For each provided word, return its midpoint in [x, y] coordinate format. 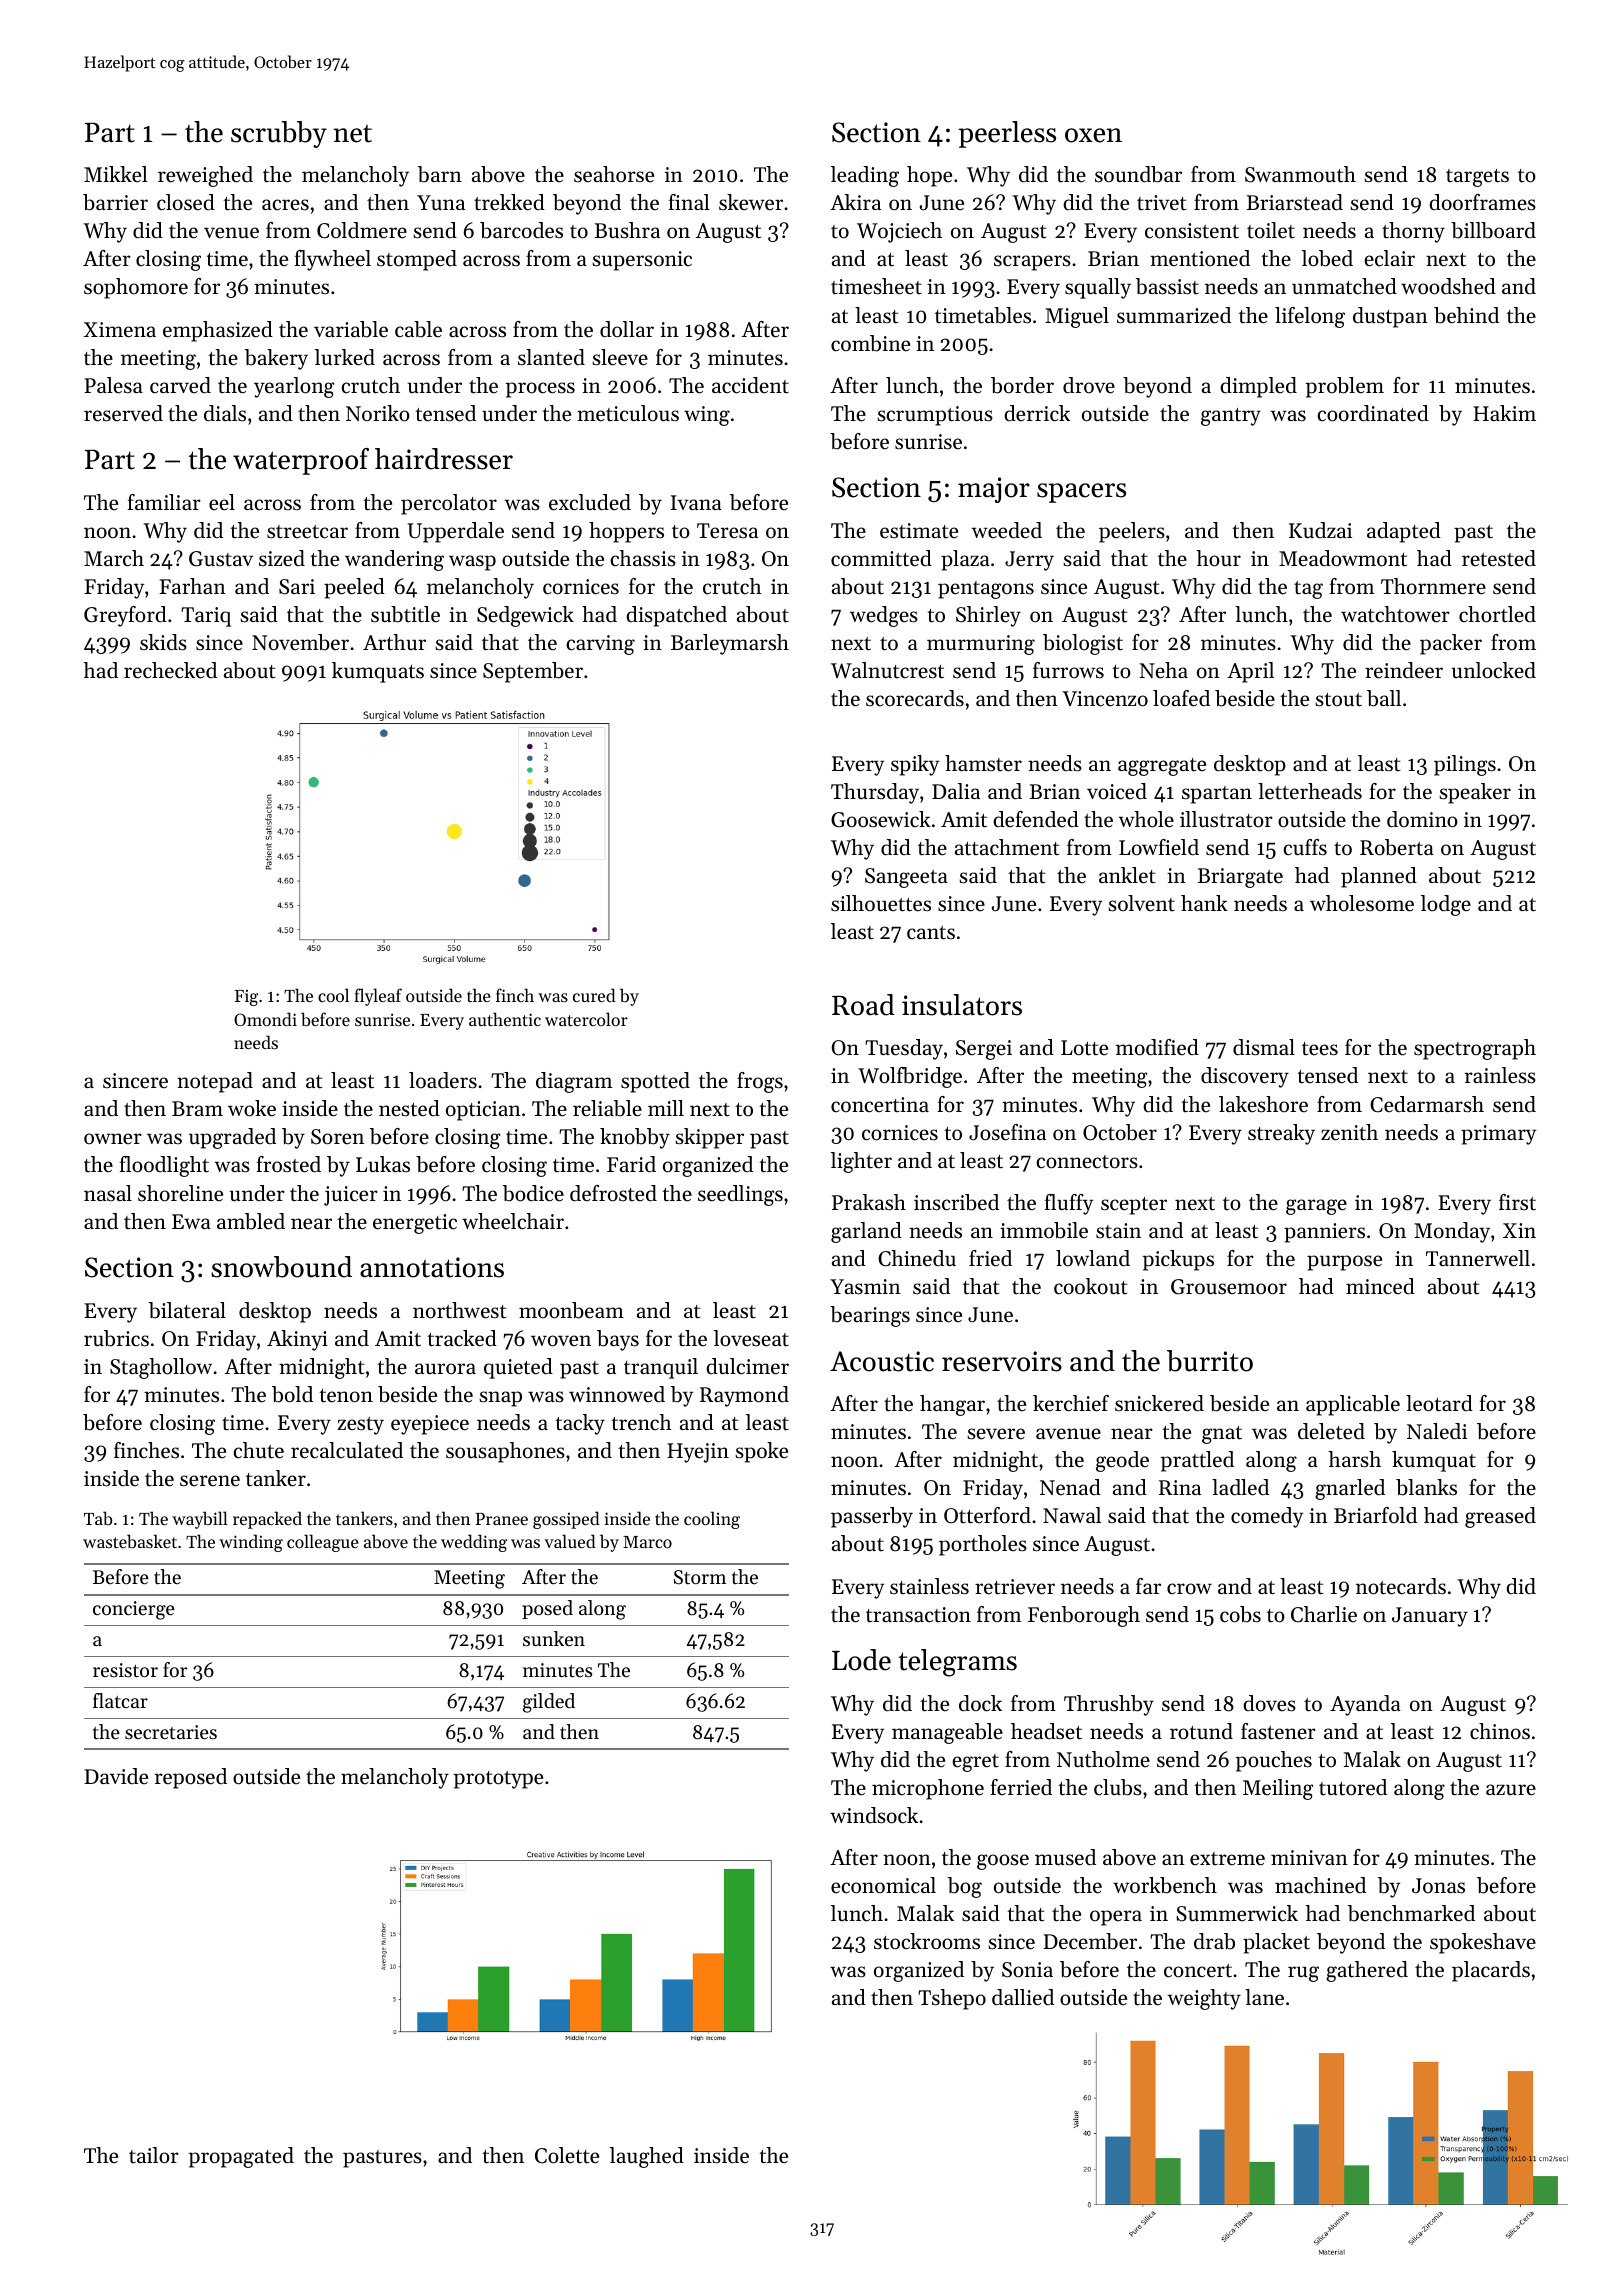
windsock [874, 1815]
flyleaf [378, 997]
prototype [498, 1780]
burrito [1210, 1361]
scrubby [279, 134]
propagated [241, 2157]
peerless [1007, 134]
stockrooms [927, 1941]
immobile [1044, 1230]
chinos [1500, 1731]
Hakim [1504, 413]
